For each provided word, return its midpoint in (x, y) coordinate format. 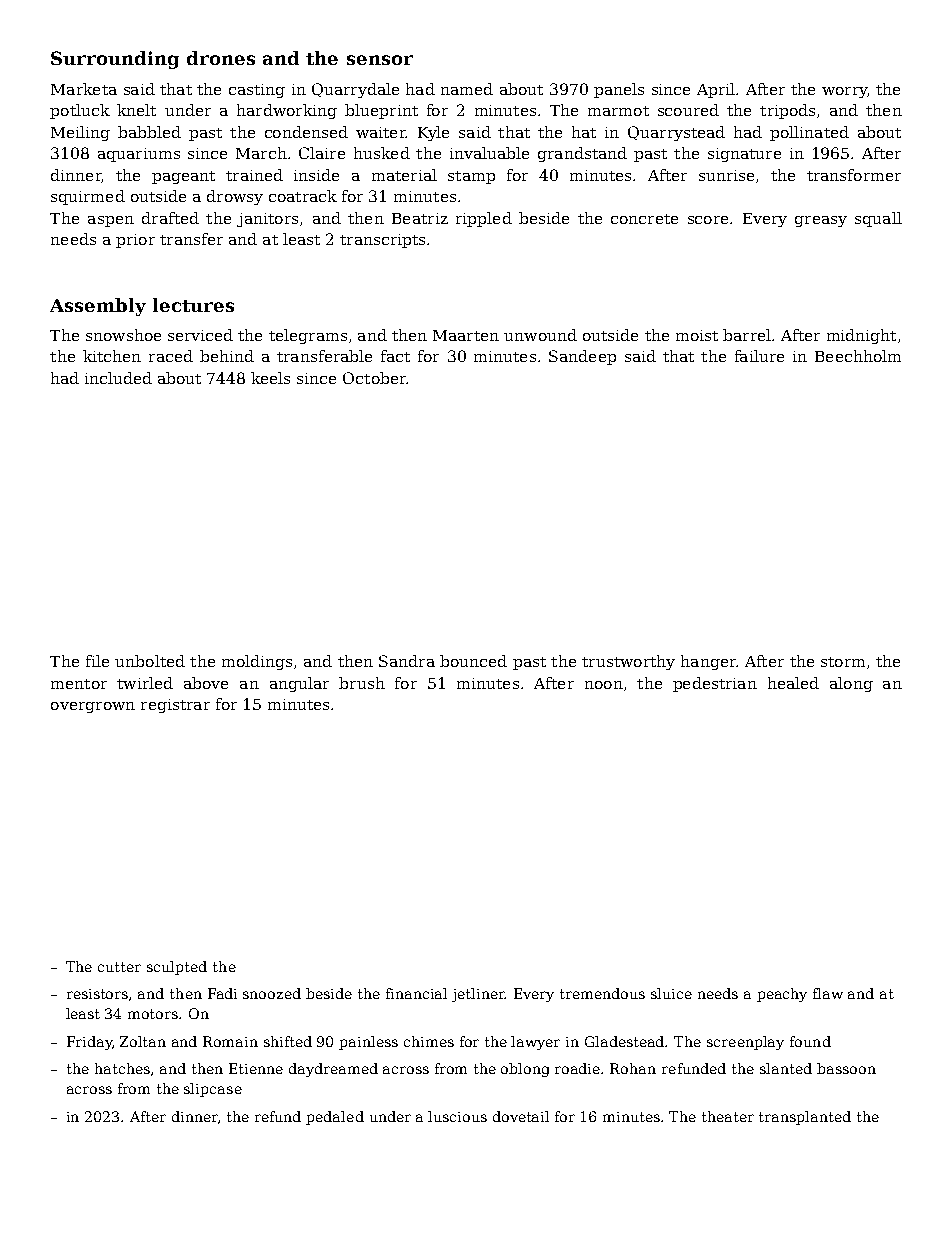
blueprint (381, 111)
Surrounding (115, 60)
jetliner (478, 995)
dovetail (521, 1116)
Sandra (407, 661)
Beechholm (858, 356)
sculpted (177, 968)
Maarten (466, 335)
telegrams (308, 336)
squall (878, 219)
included (118, 378)
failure (759, 356)
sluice (671, 993)
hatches (122, 1068)
